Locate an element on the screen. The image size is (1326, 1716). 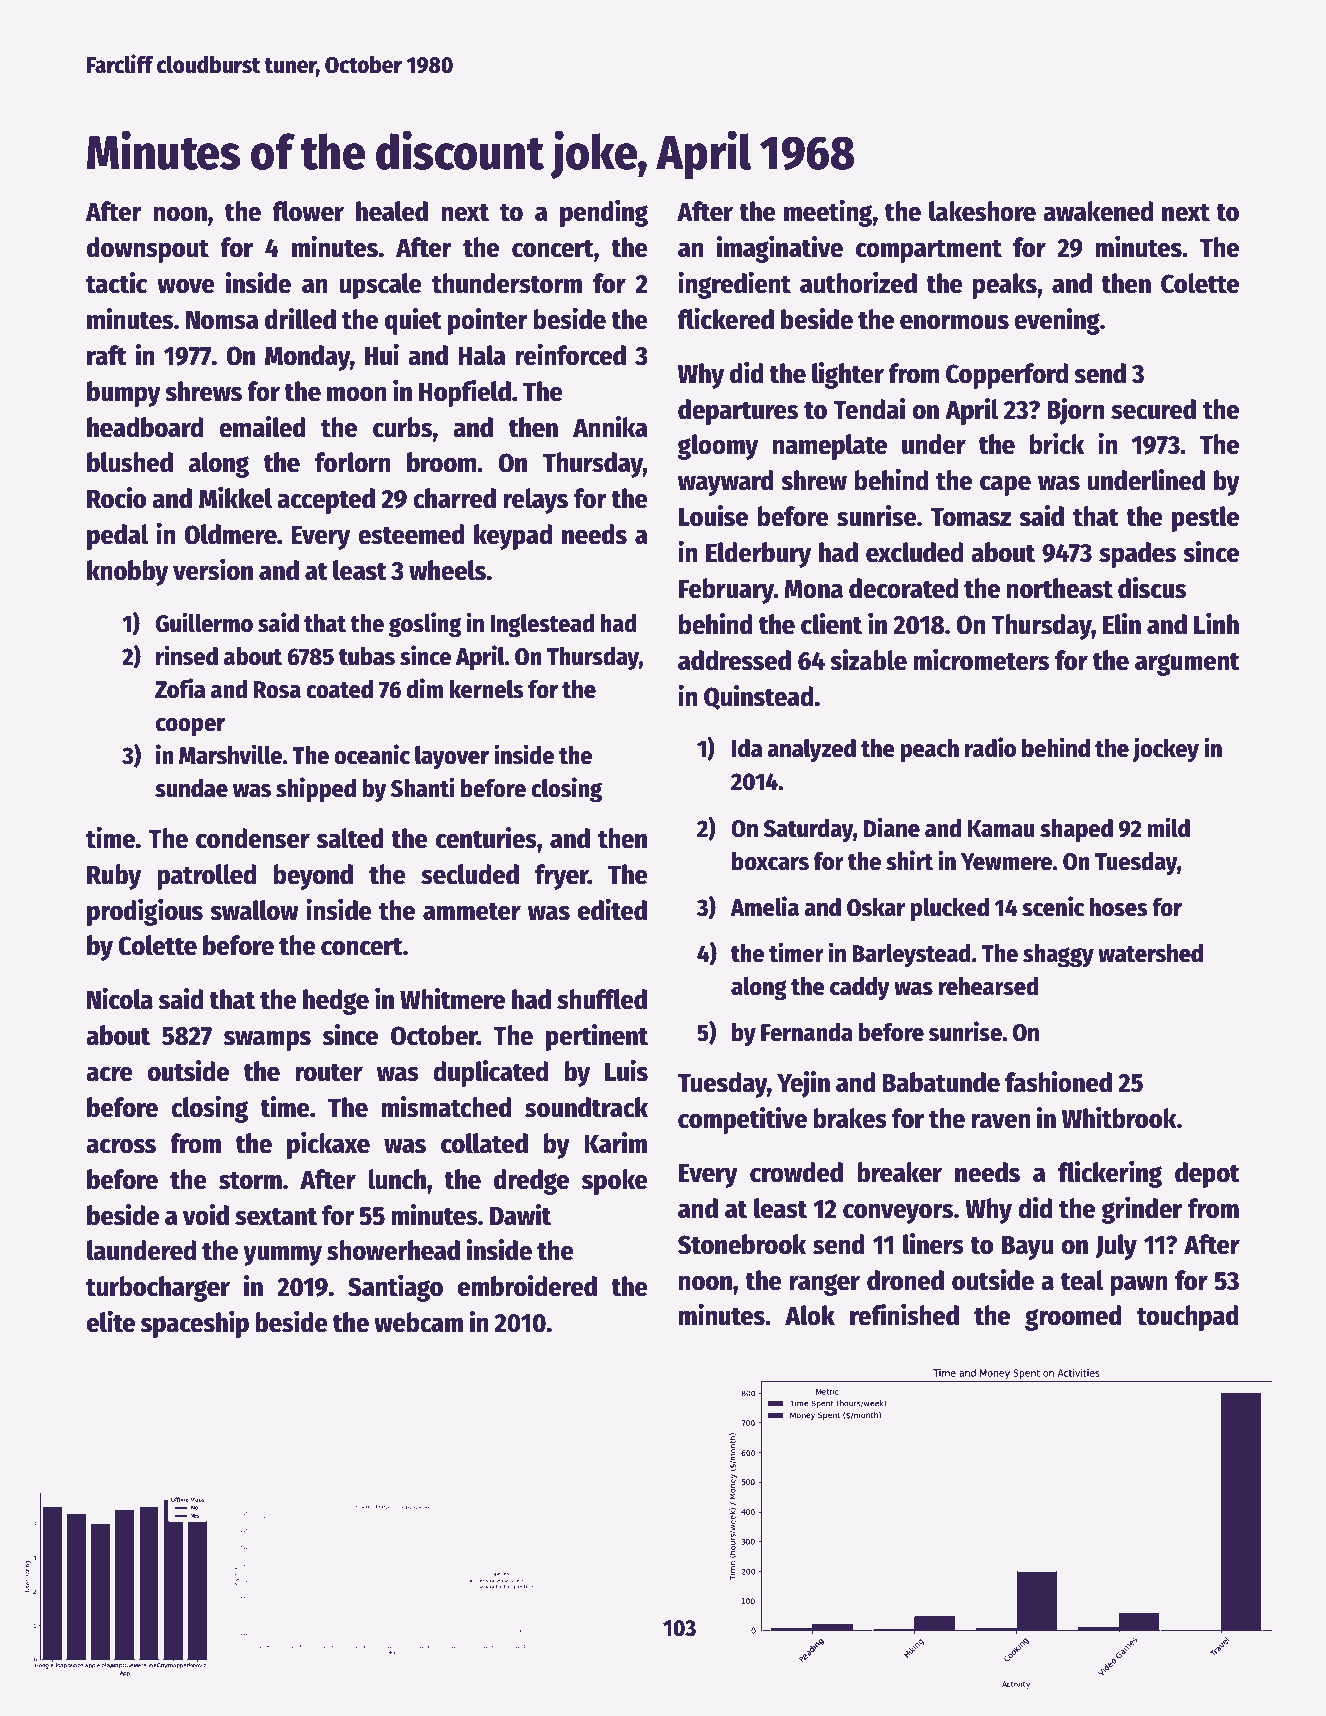
groomed is located at coordinates (1073, 1318).
